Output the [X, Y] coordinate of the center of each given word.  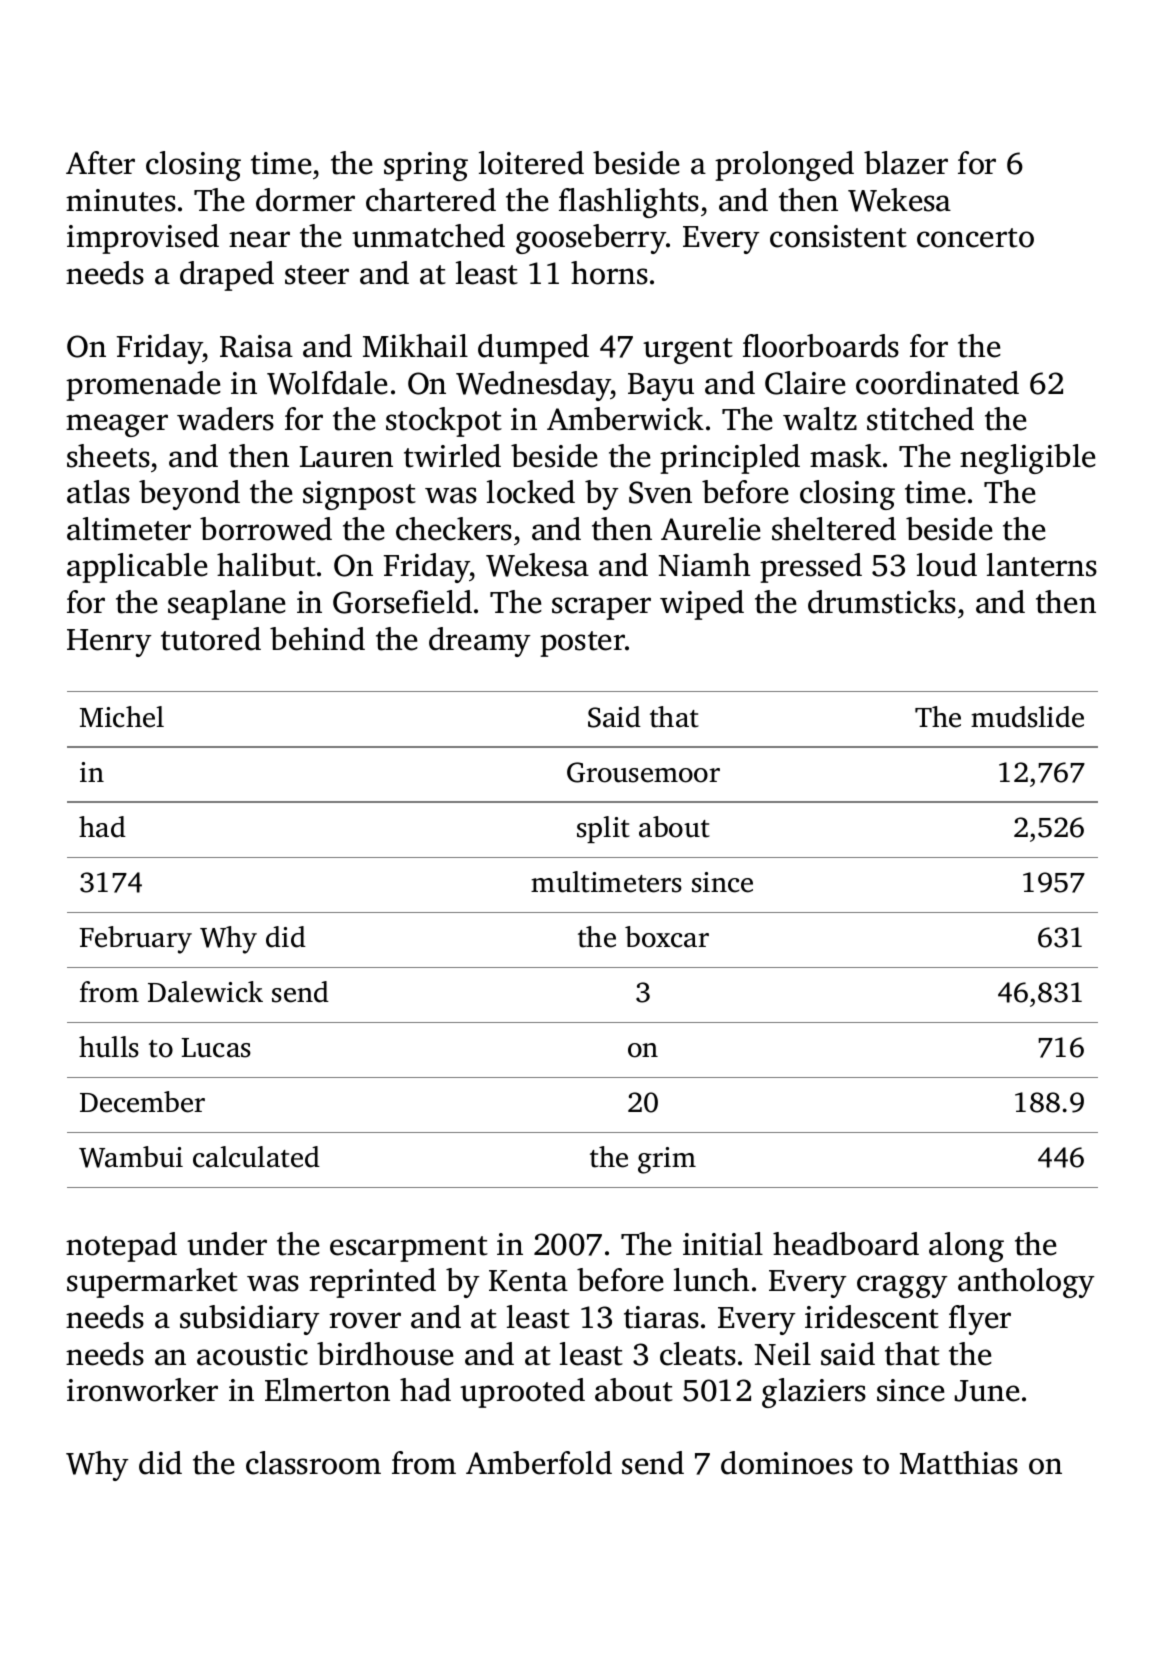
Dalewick [205, 992]
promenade [143, 386]
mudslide [1027, 717]
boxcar [667, 937]
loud [947, 565]
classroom [313, 1463]
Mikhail [415, 346]
